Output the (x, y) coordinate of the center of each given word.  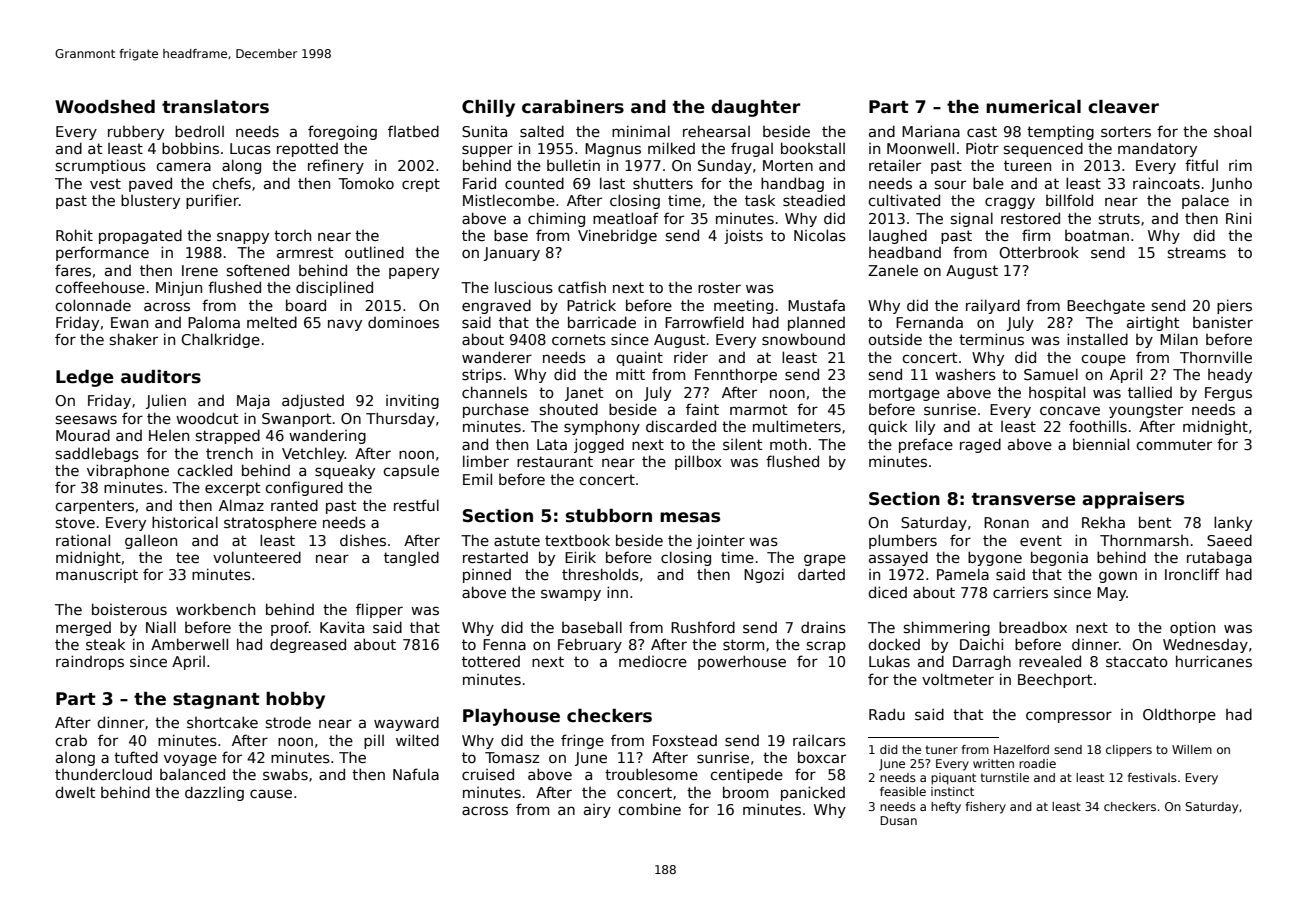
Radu (887, 714)
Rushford (703, 627)
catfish (582, 287)
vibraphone (128, 471)
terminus (991, 339)
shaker (134, 339)
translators (215, 107)
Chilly (488, 108)
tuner (942, 749)
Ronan (1006, 522)
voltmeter (958, 679)
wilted (417, 740)
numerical (1033, 107)
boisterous (129, 609)
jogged (599, 445)
